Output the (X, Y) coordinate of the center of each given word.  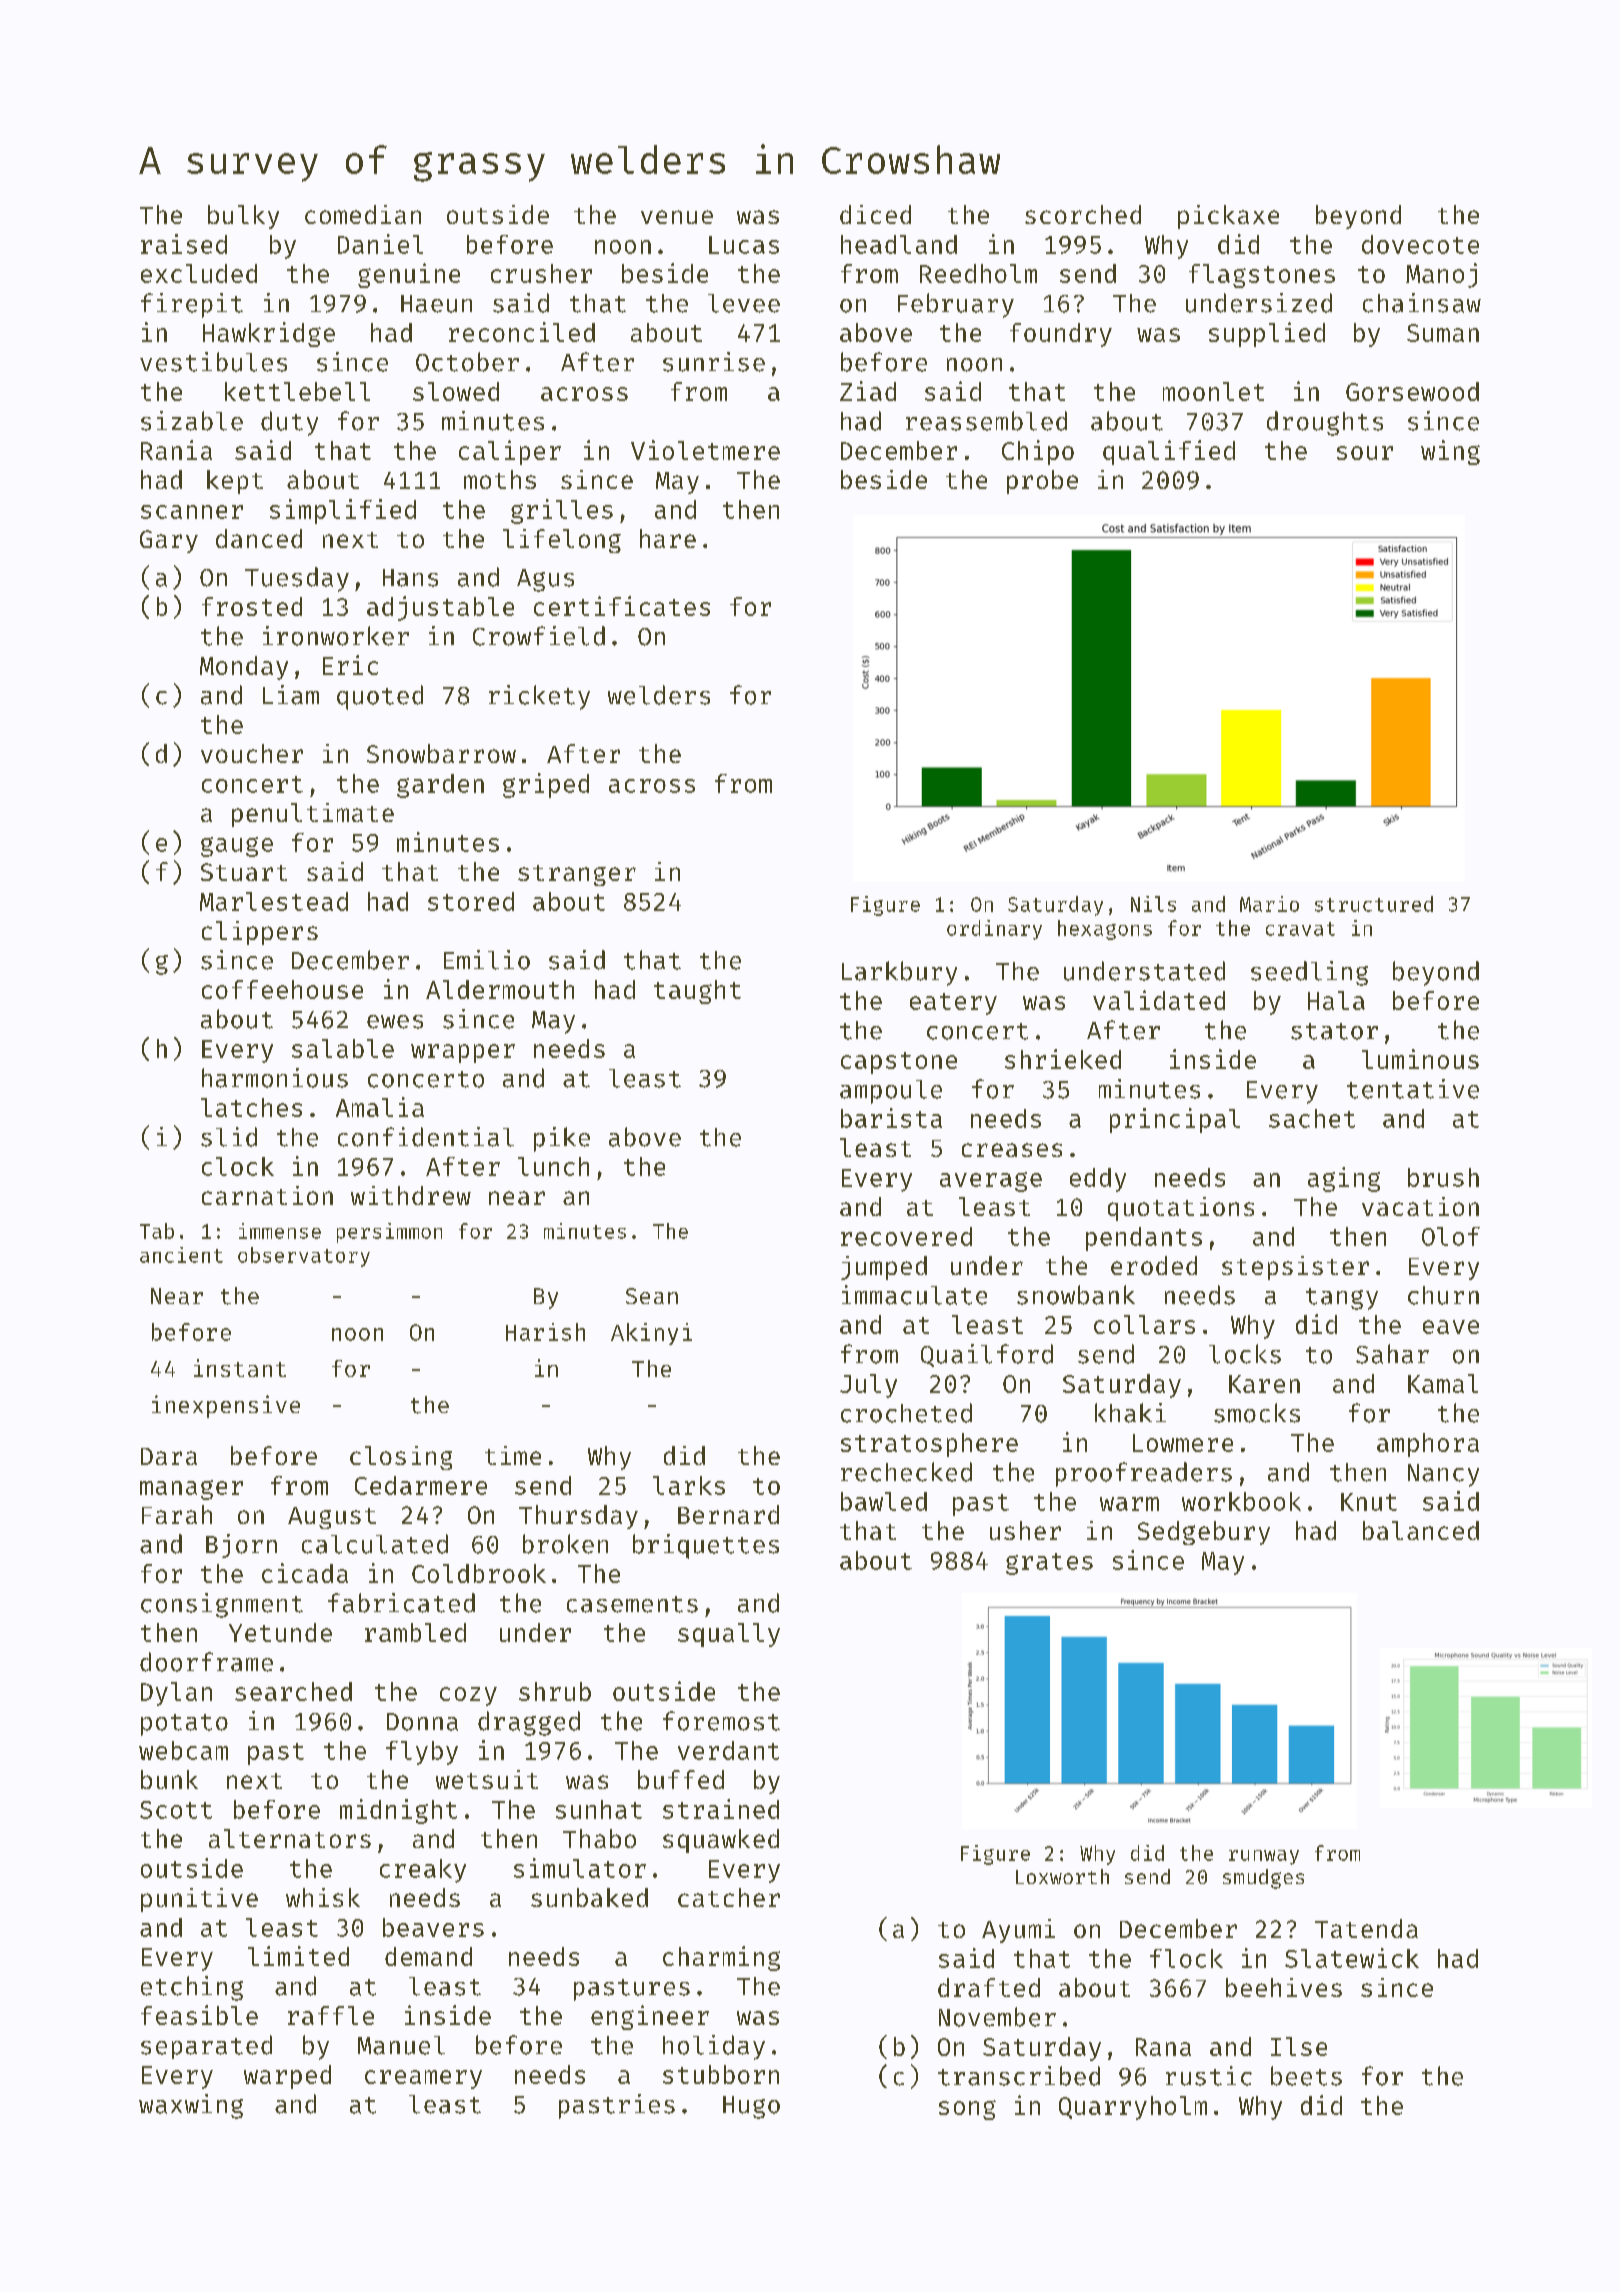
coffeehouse (282, 989)
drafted (989, 1987)
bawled (884, 1501)
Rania (176, 450)
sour (1365, 453)
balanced (1421, 1530)
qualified (1169, 452)
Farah (177, 1514)
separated (206, 2047)
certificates (622, 606)
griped (546, 785)
